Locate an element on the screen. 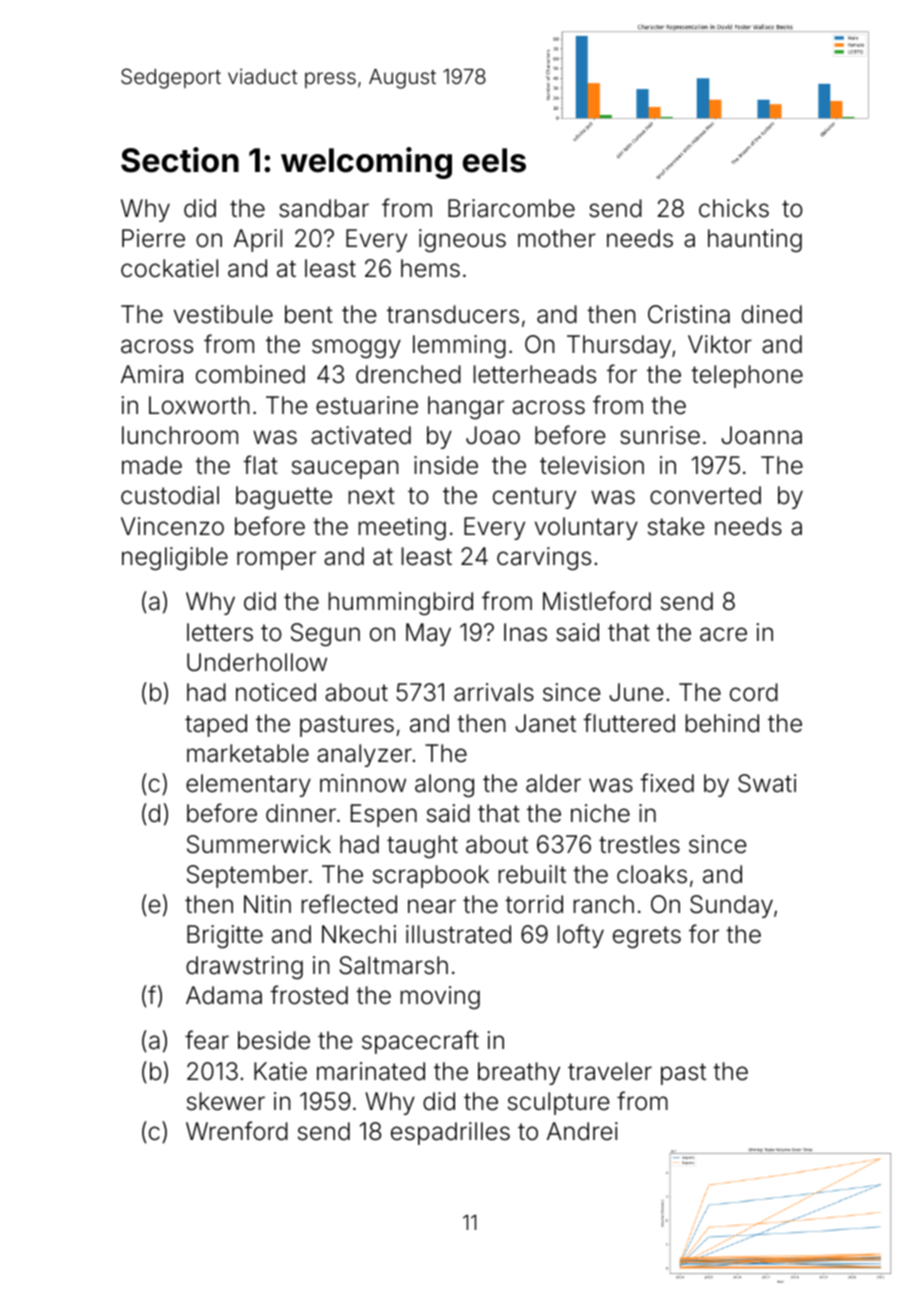  Wrenford is located at coordinates (237, 1131).
